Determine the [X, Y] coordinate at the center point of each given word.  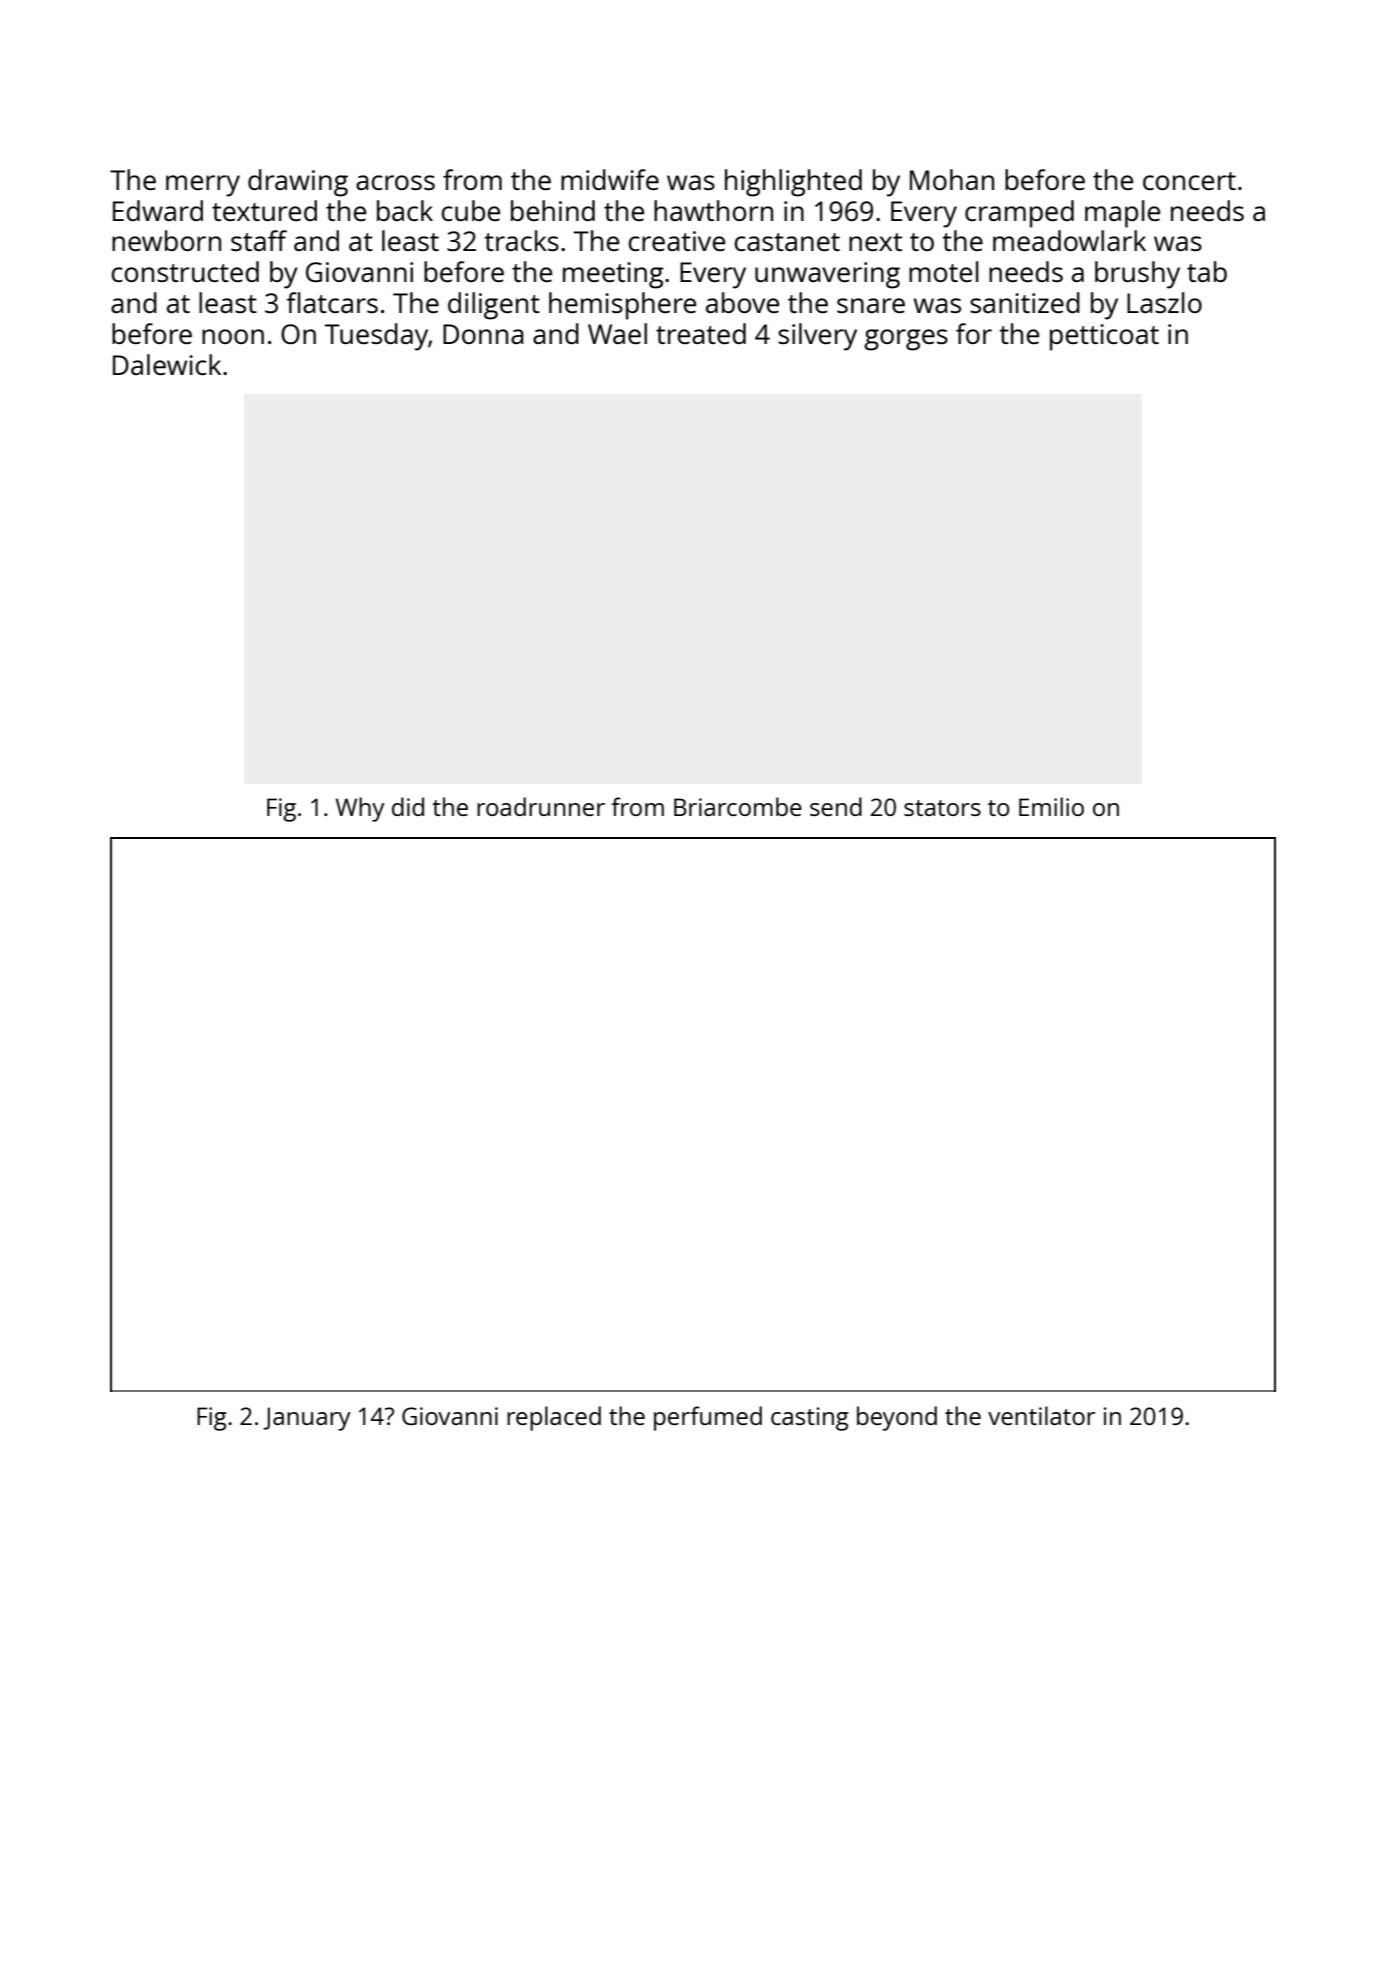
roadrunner [541, 806]
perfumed [708, 1418]
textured [264, 210]
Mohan [952, 179]
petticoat [1104, 337]
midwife [610, 179]
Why [360, 809]
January [307, 1419]
